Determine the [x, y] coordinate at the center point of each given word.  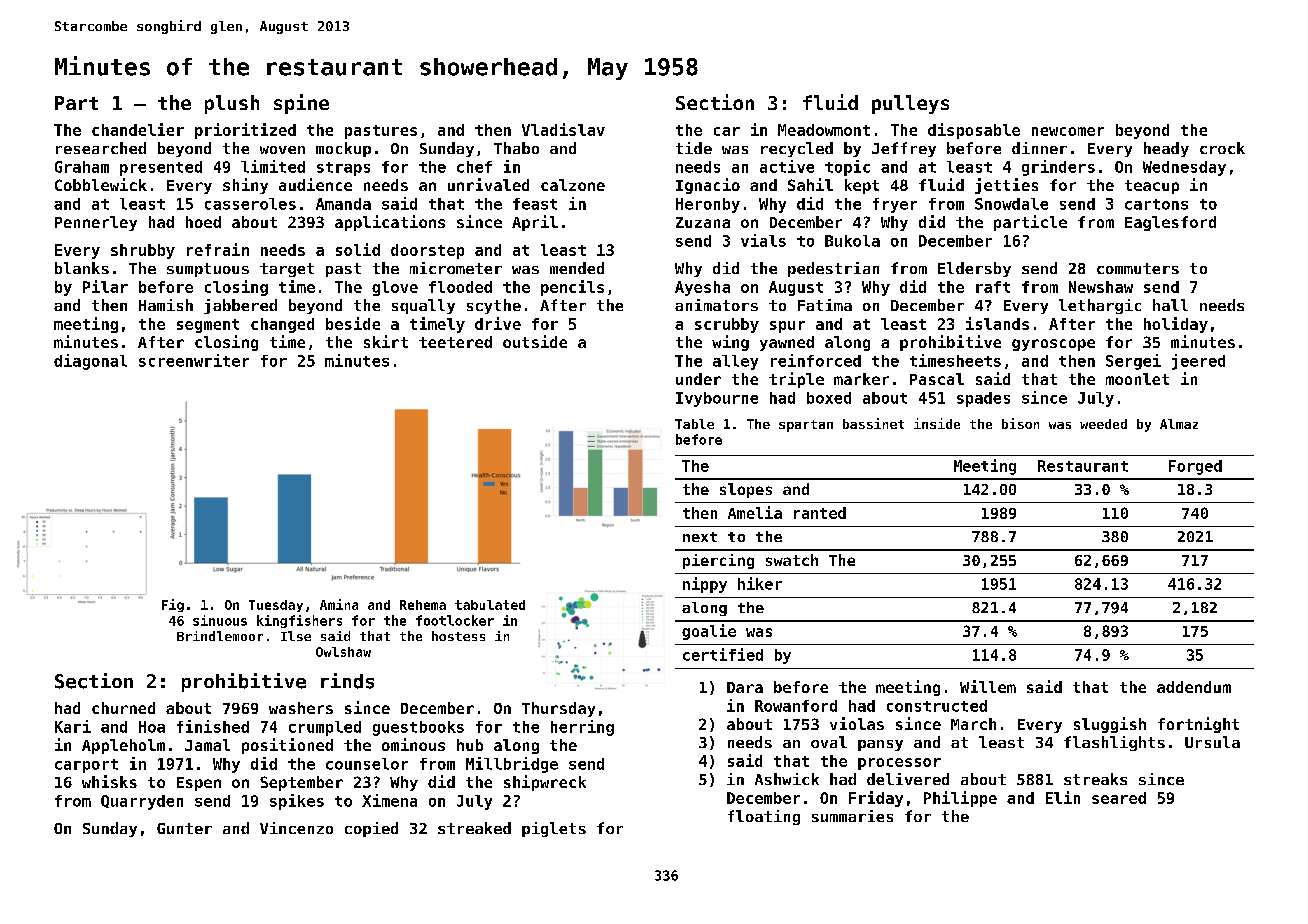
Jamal [207, 745]
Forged [1195, 467]
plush [232, 104]
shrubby [143, 251]
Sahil [810, 184]
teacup [1152, 187]
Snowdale [1011, 204]
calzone [573, 185]
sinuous [220, 620]
